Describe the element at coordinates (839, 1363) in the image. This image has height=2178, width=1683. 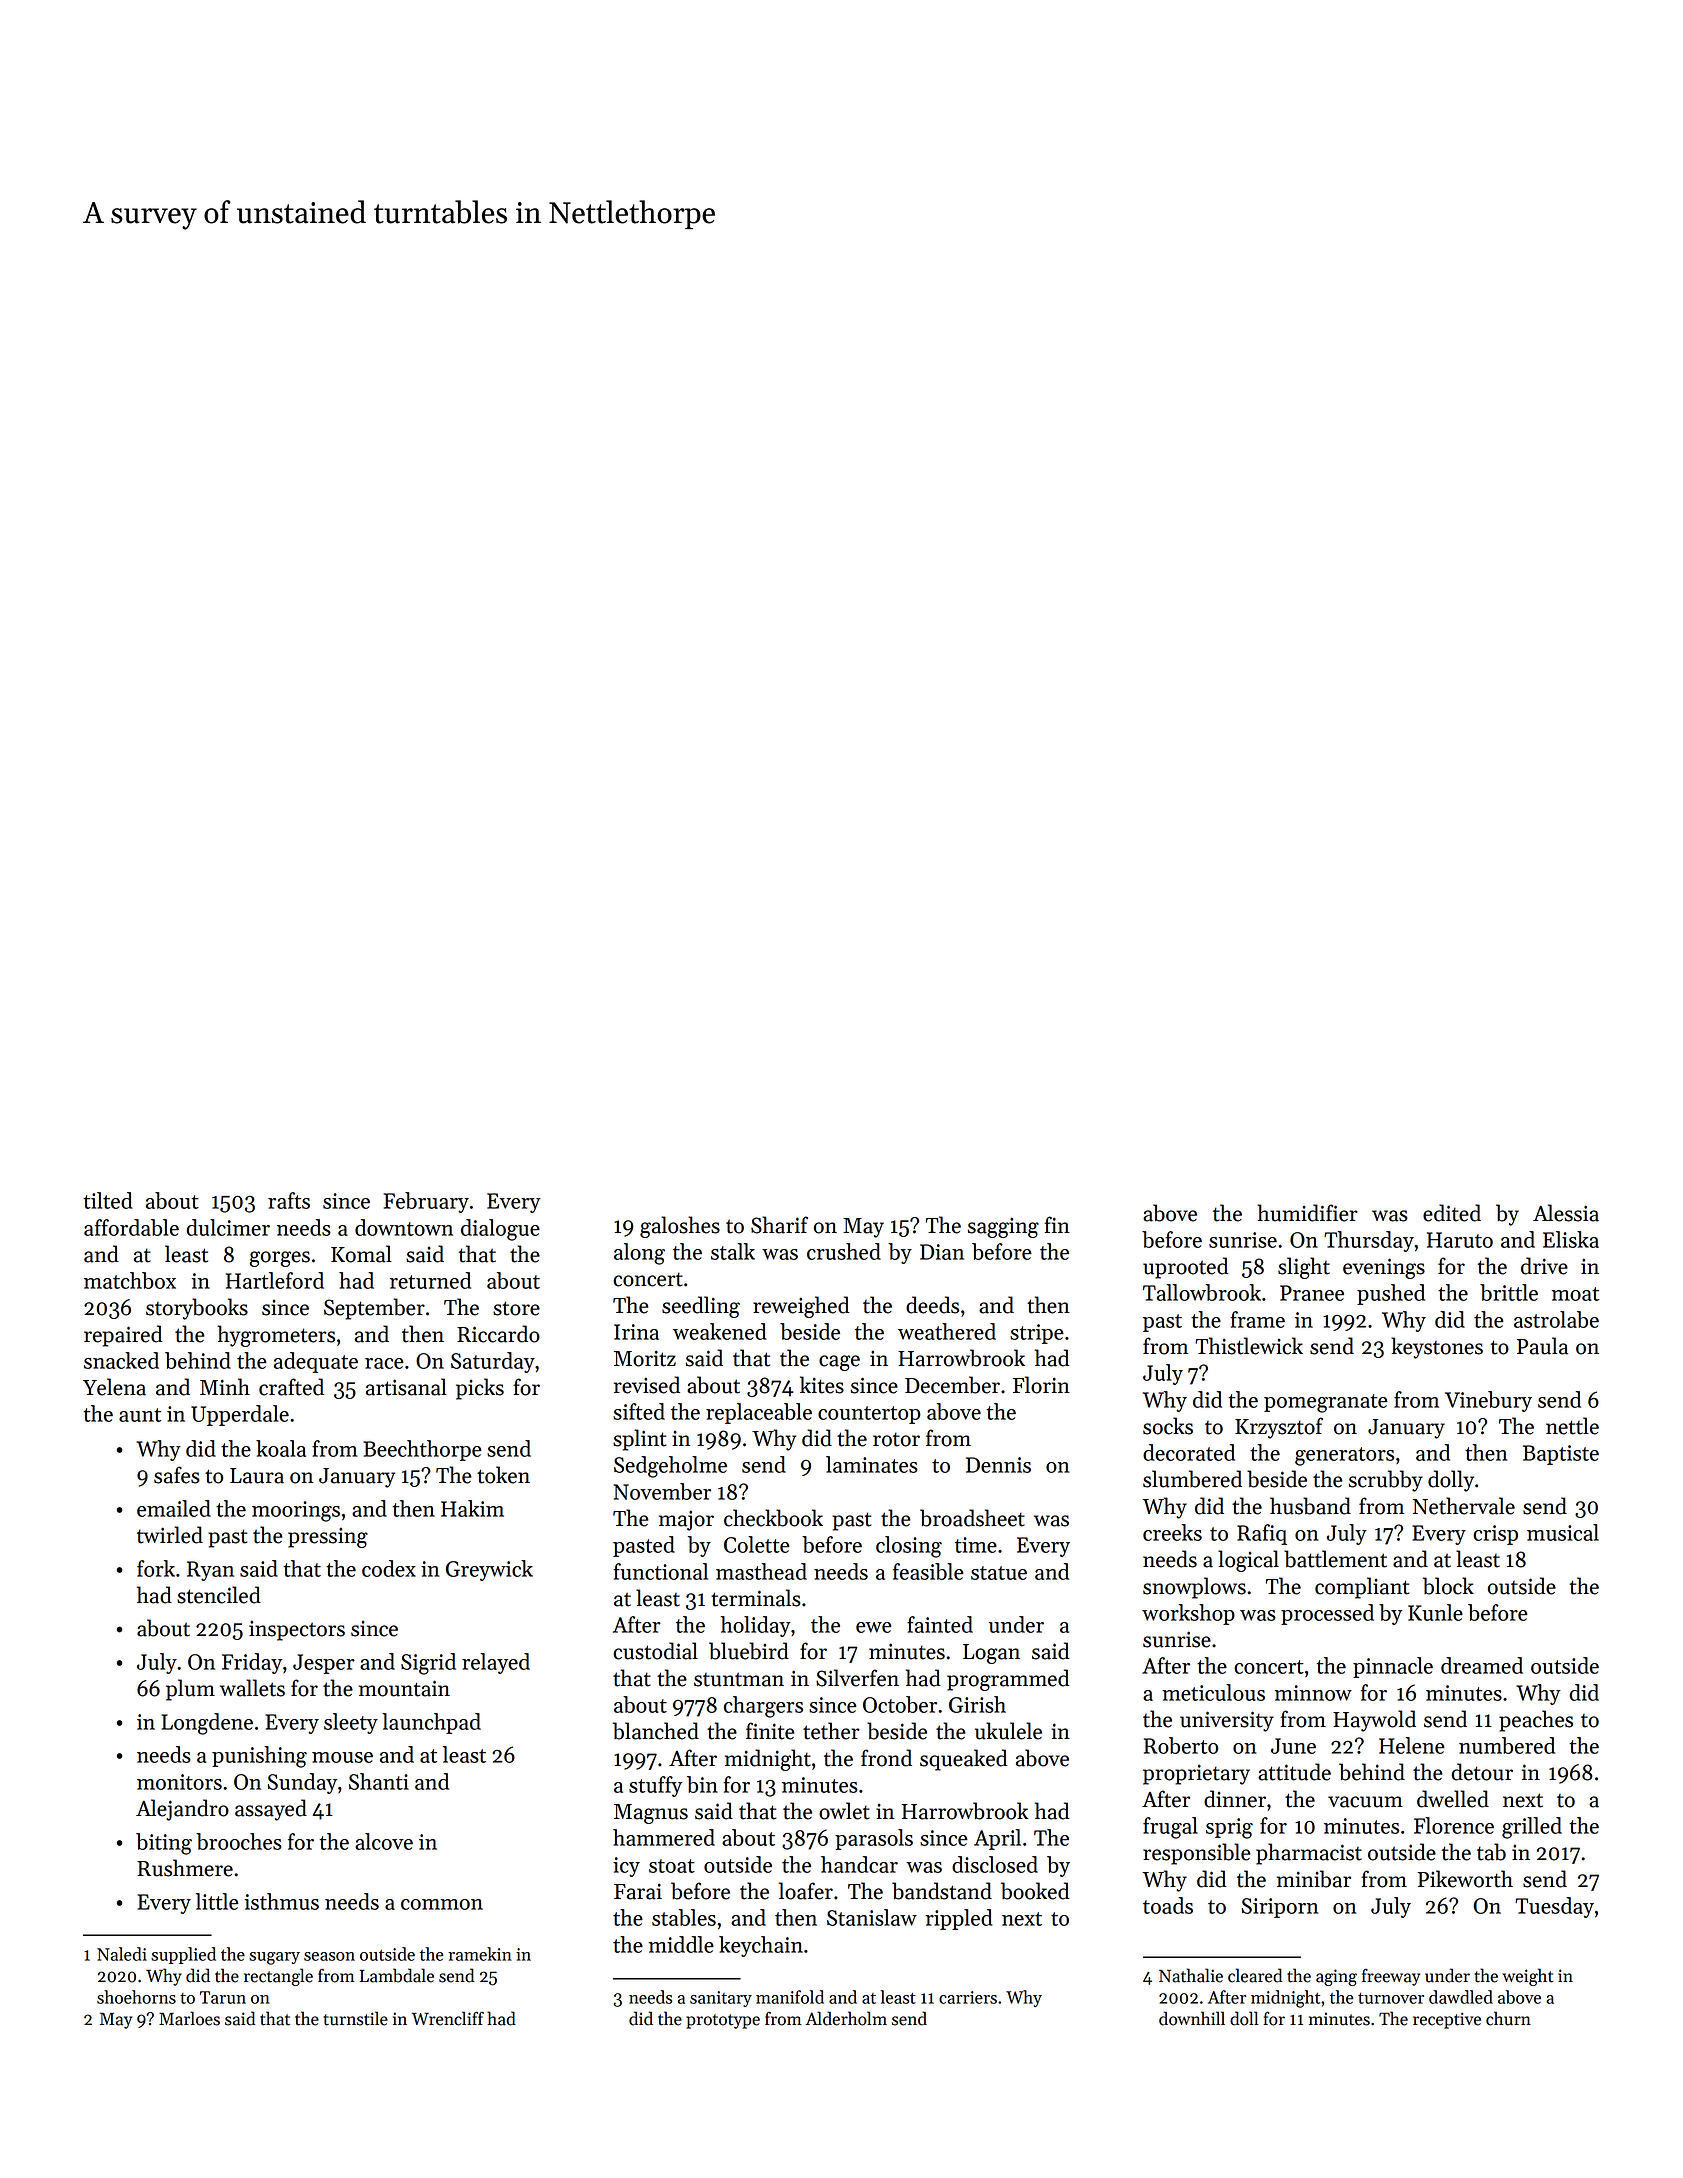
I see `cage` at that location.
